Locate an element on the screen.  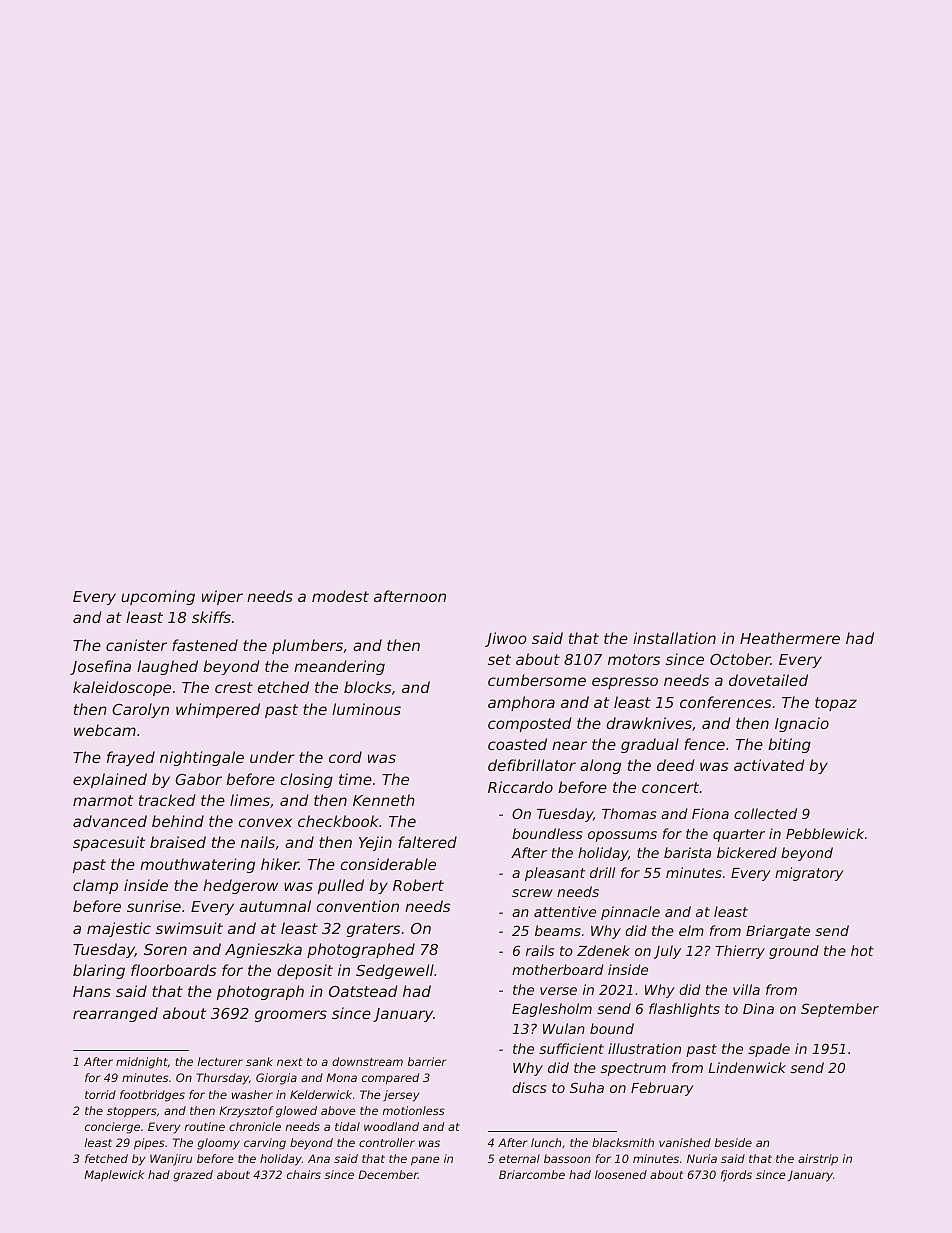
installation is located at coordinates (674, 638).
